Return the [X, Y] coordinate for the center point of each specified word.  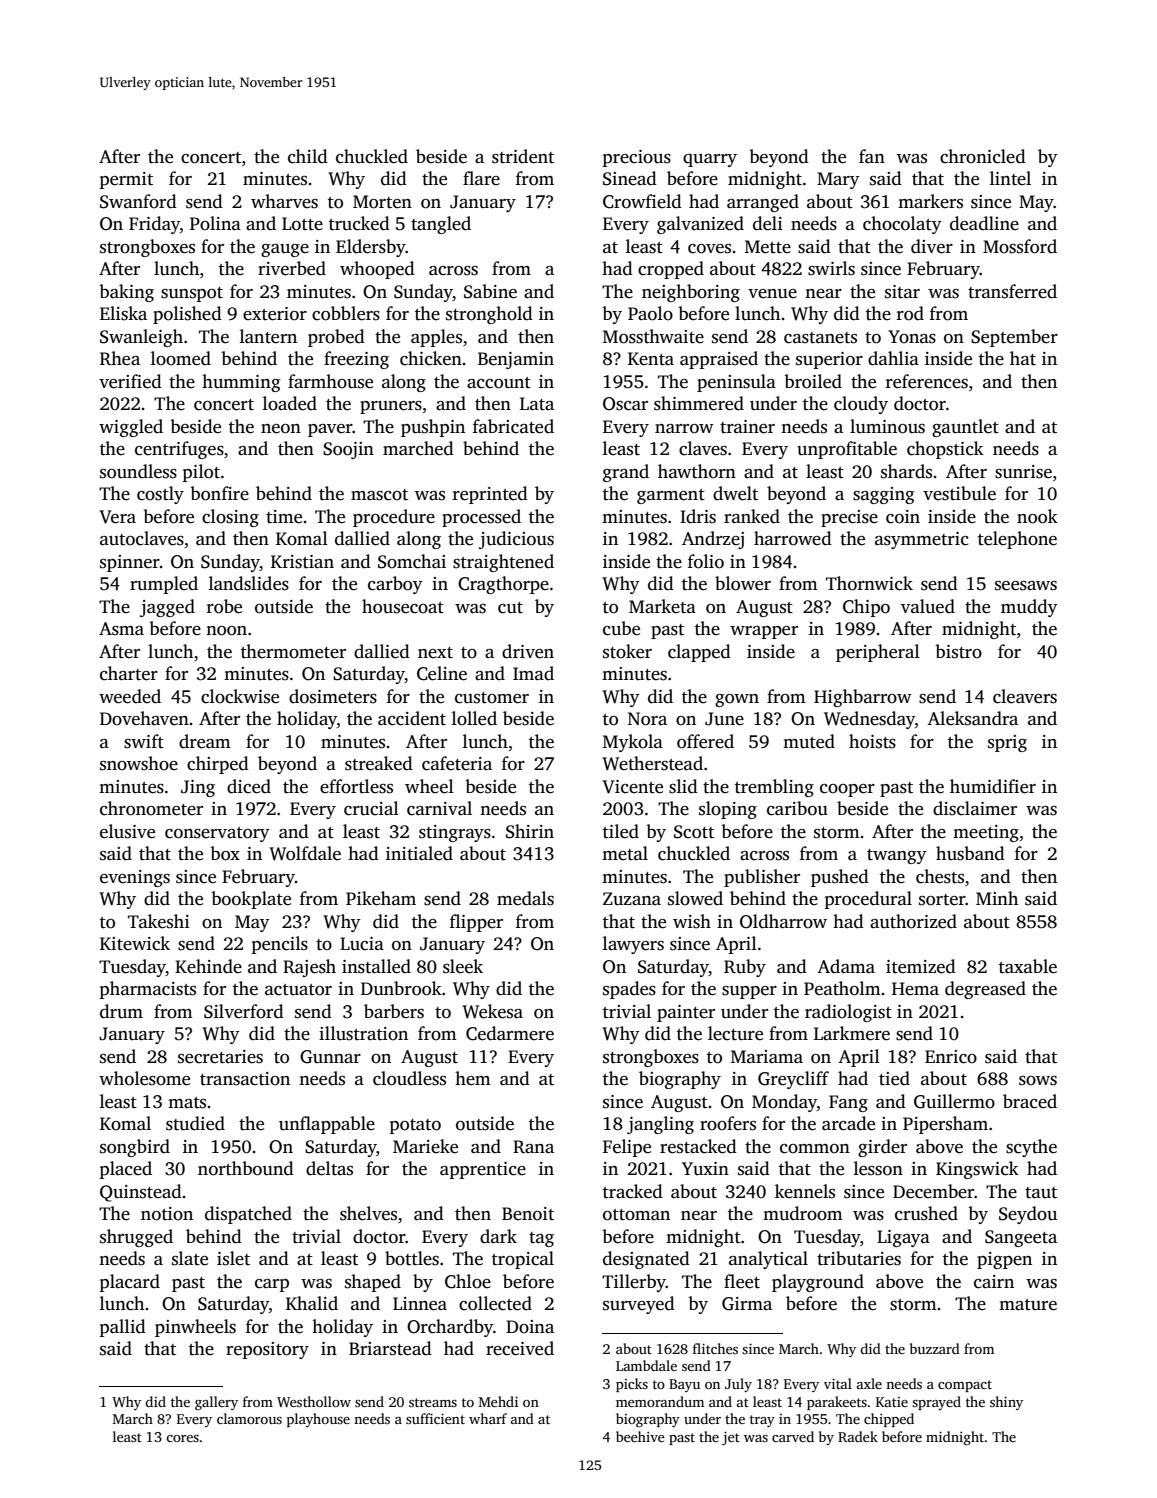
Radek [858, 1436]
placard [130, 1283]
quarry [710, 160]
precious [637, 158]
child [308, 156]
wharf [488, 1418]
